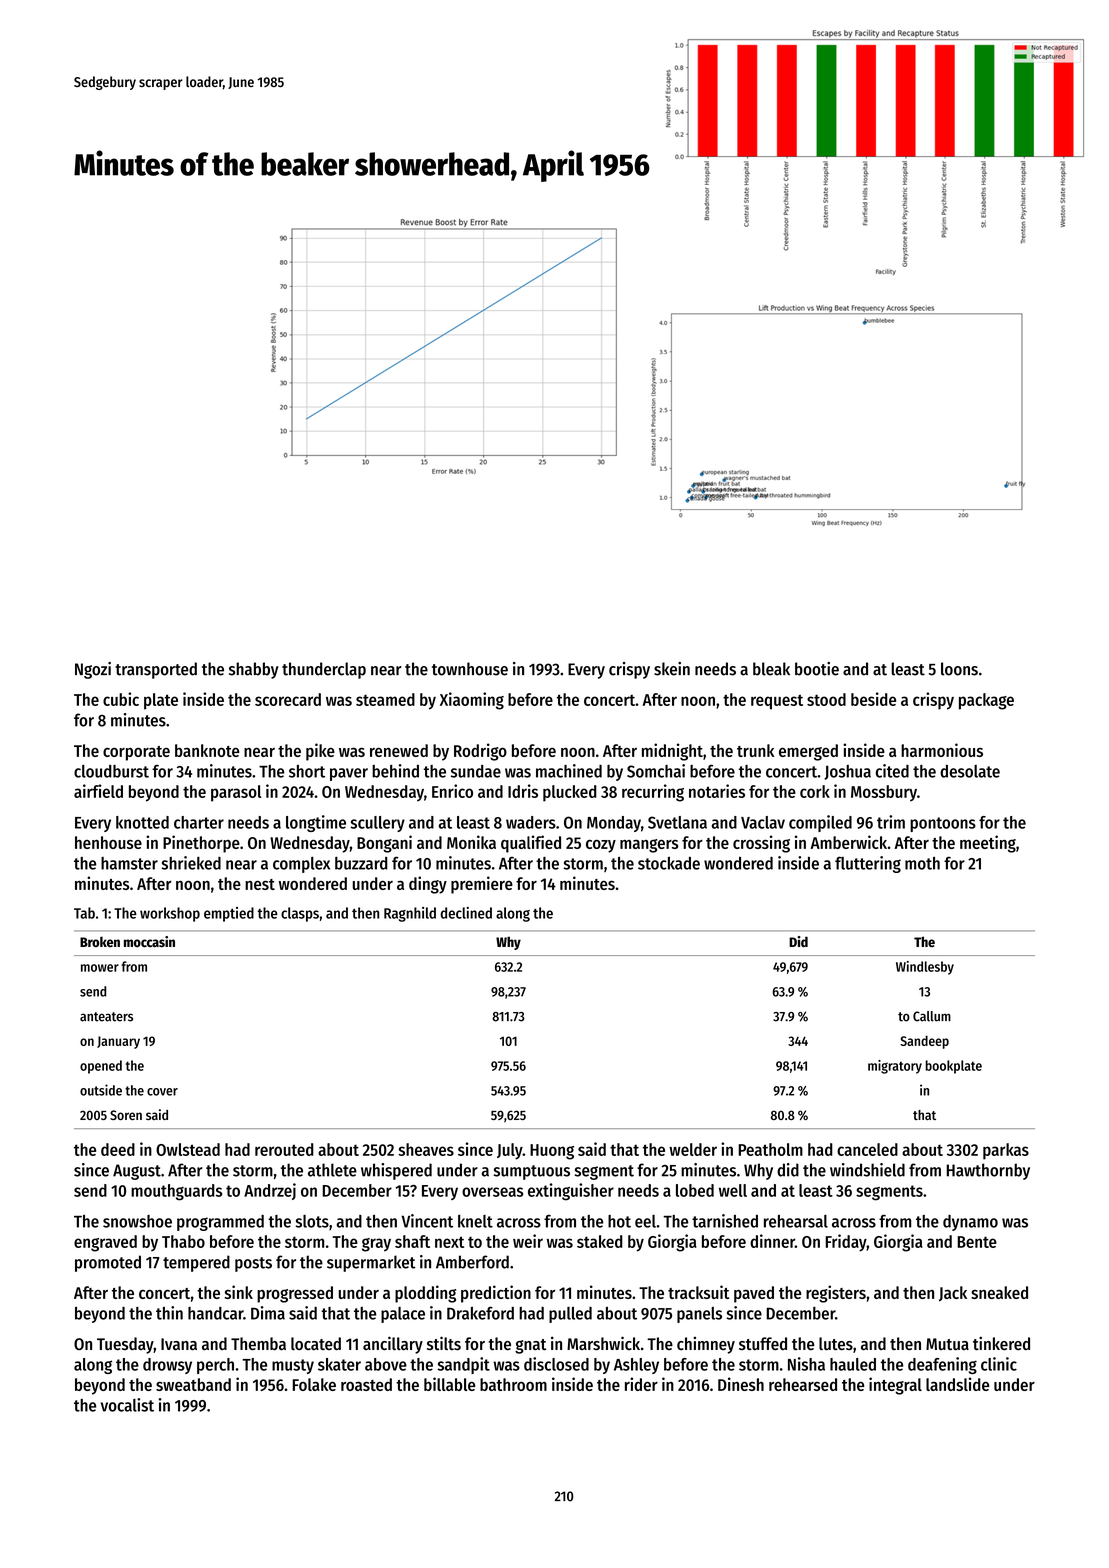  What do you see at coordinates (924, 1042) in the document?
I see `Sandeep` at bounding box center [924, 1042].
